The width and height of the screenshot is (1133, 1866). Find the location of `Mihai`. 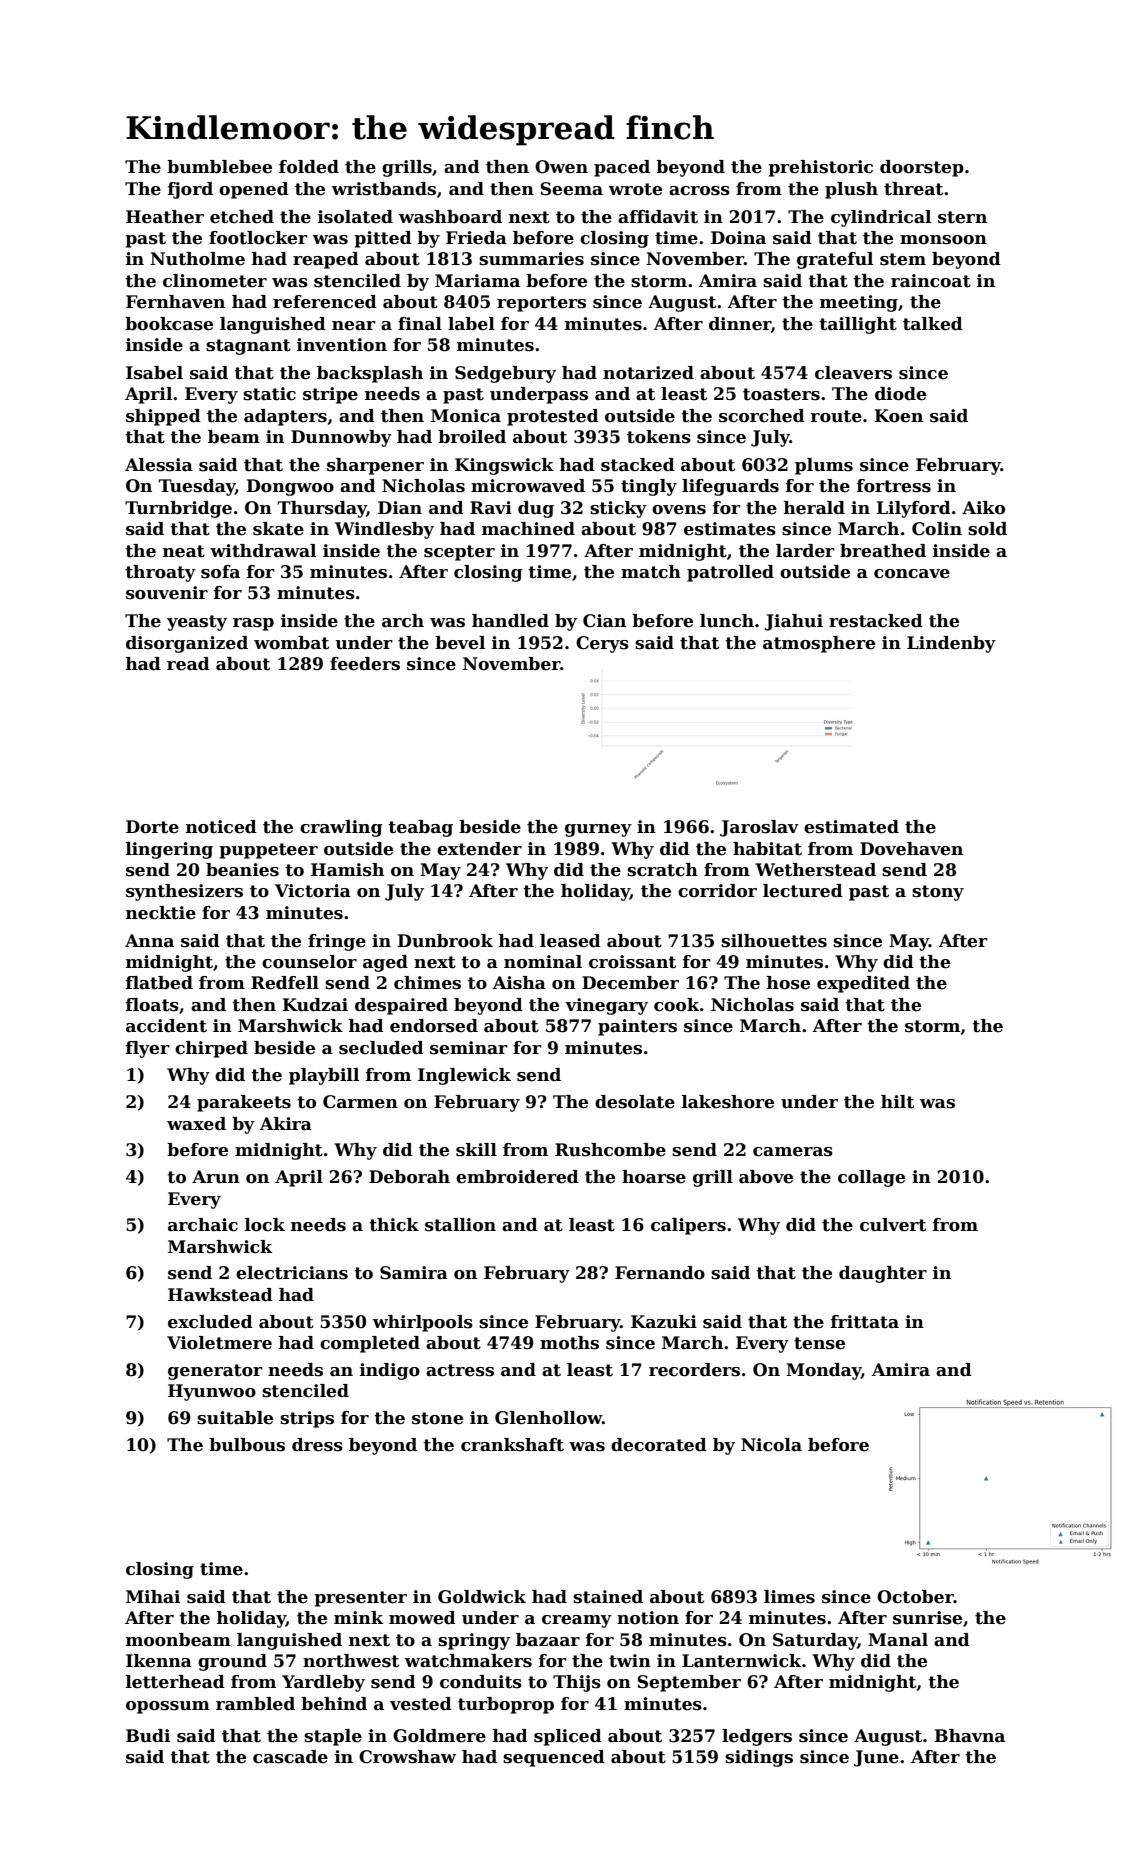

Mihai is located at coordinates (153, 1597).
